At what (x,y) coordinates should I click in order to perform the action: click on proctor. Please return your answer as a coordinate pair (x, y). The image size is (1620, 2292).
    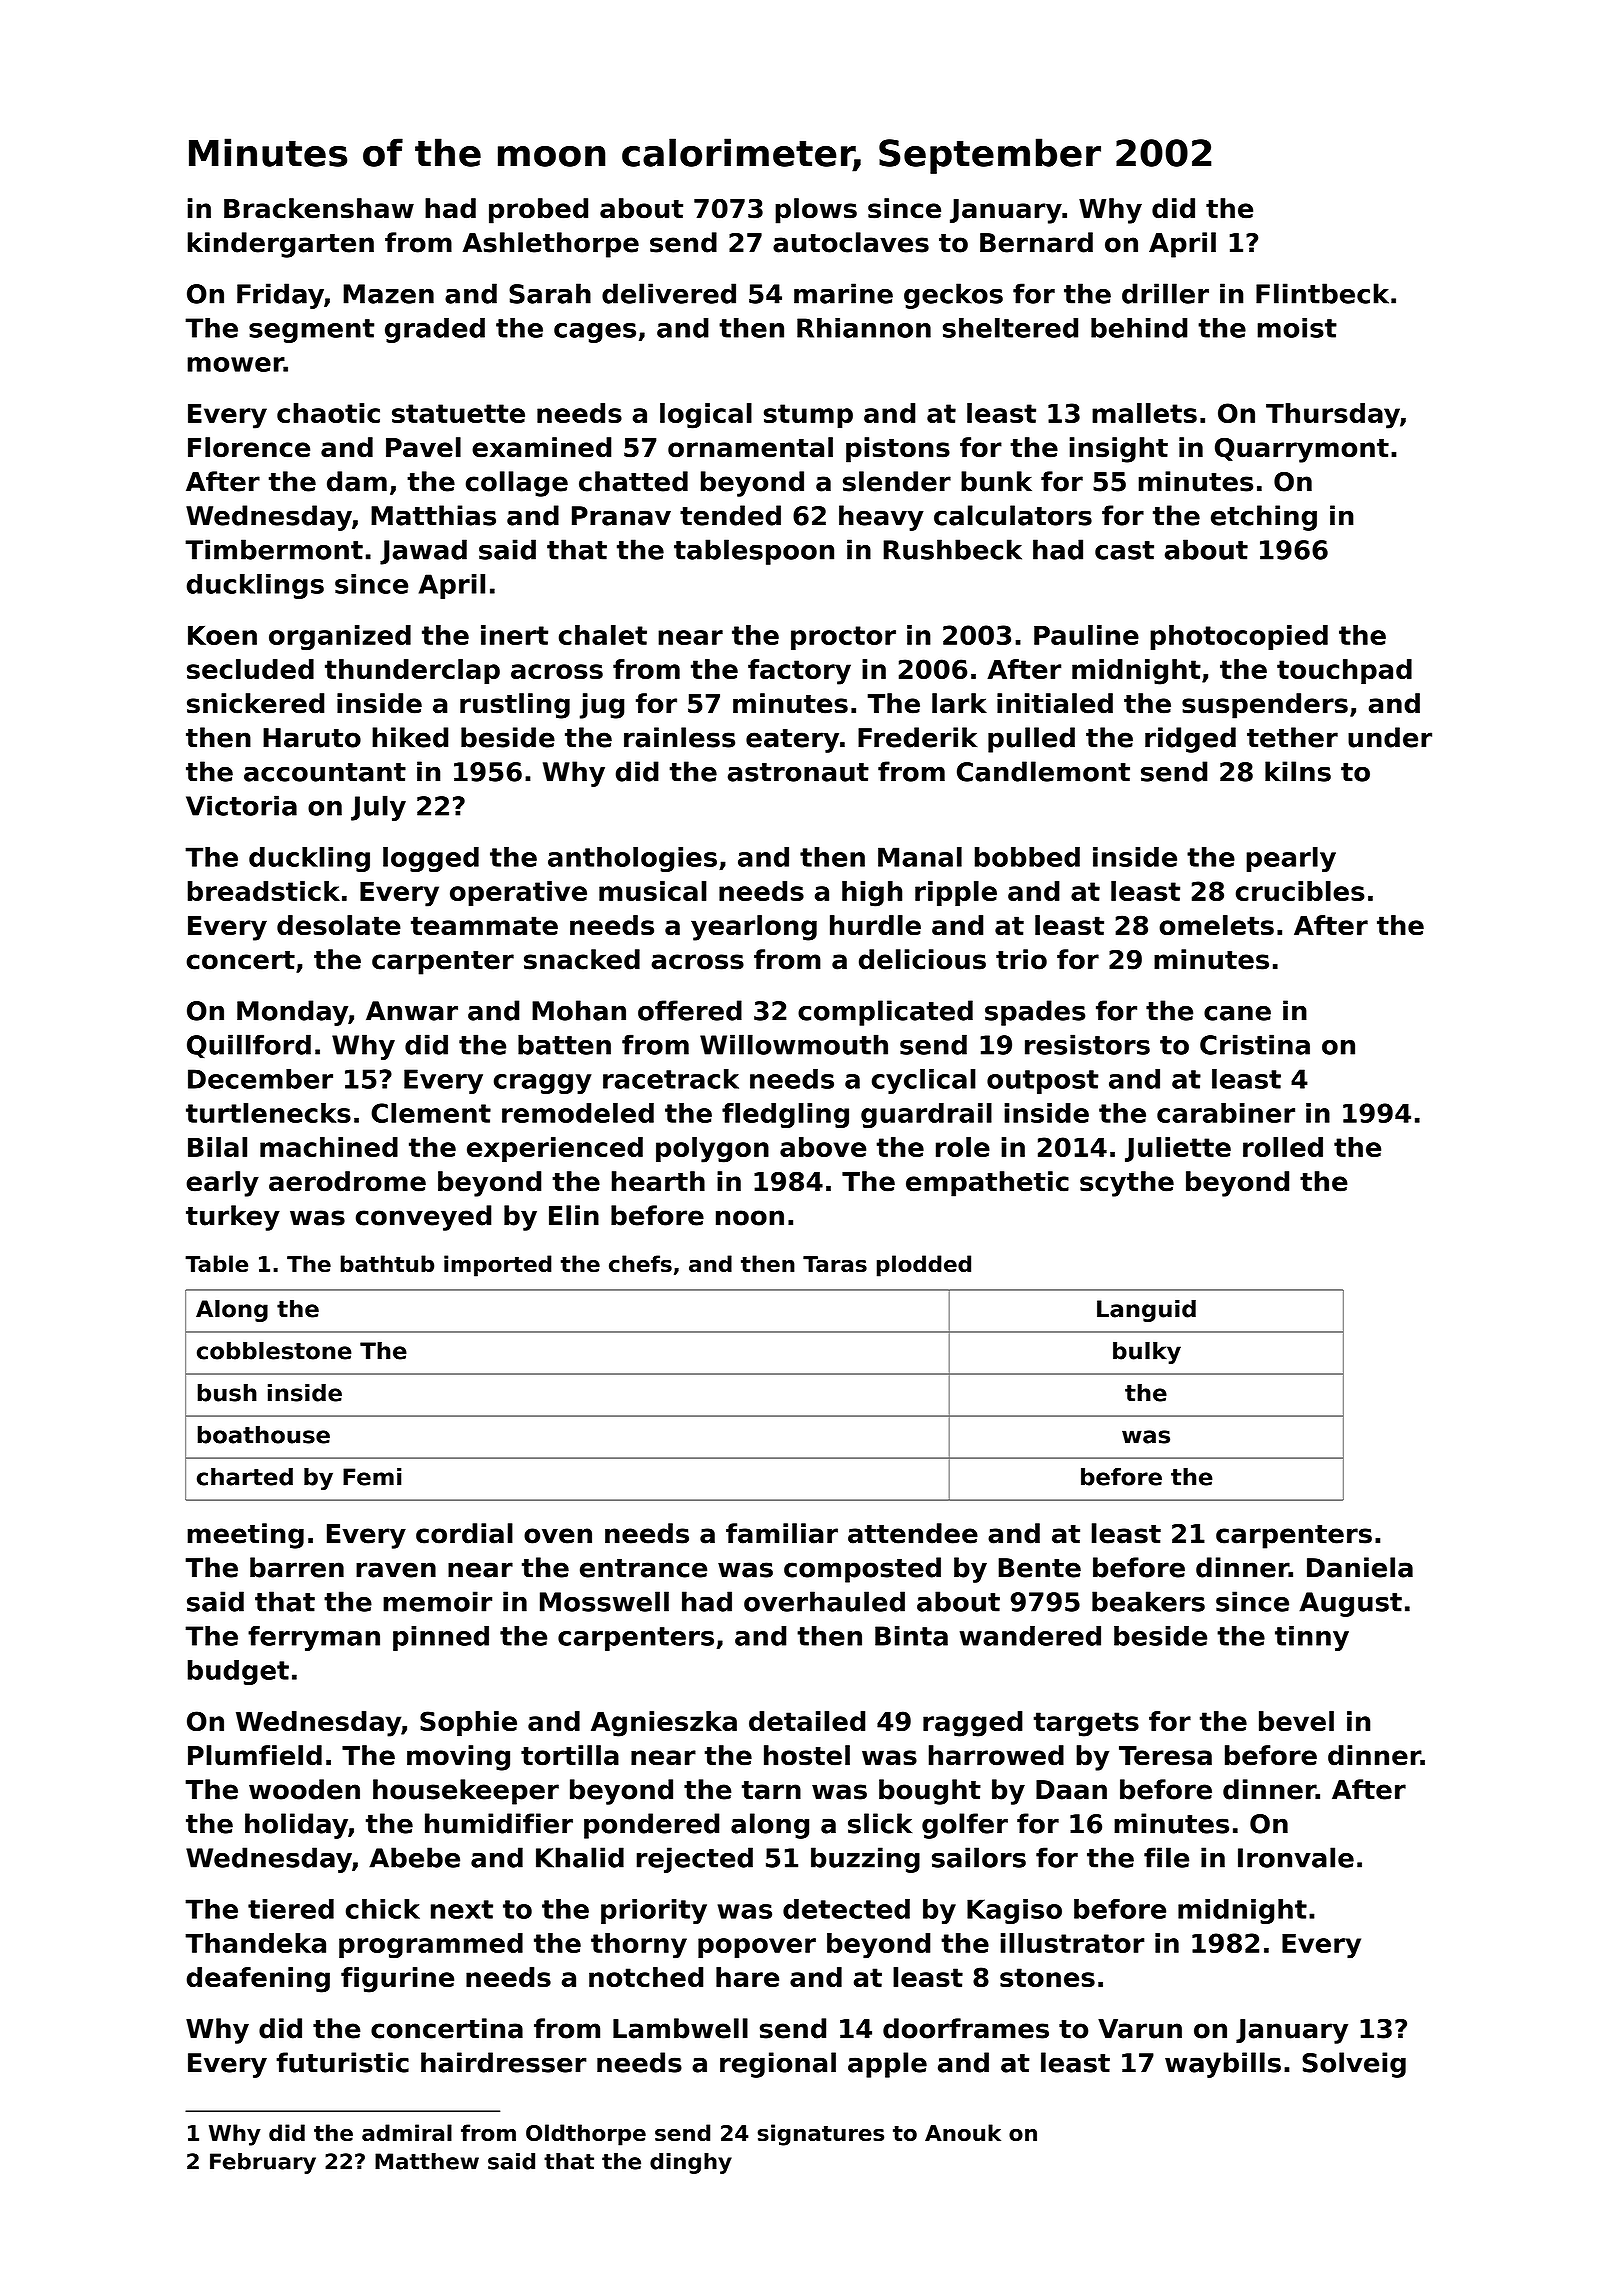
    Looking at the image, I should click on (843, 638).
